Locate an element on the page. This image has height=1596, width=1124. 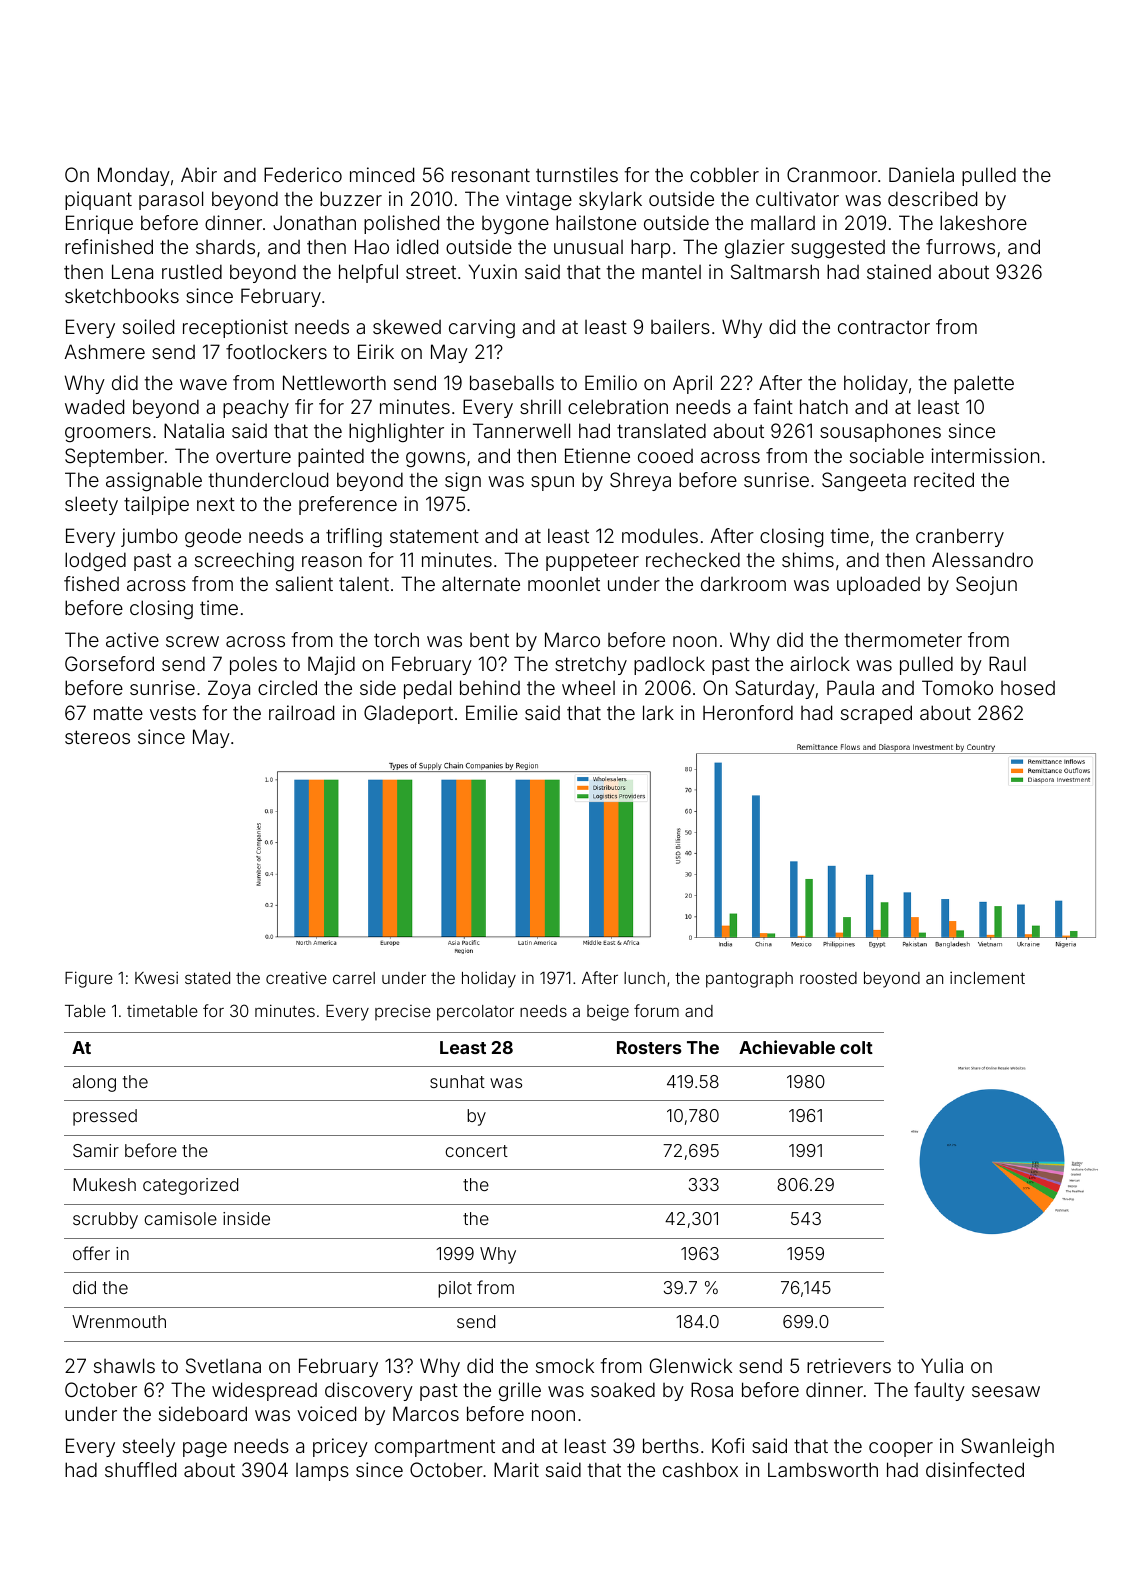
pantograph is located at coordinates (749, 980).
